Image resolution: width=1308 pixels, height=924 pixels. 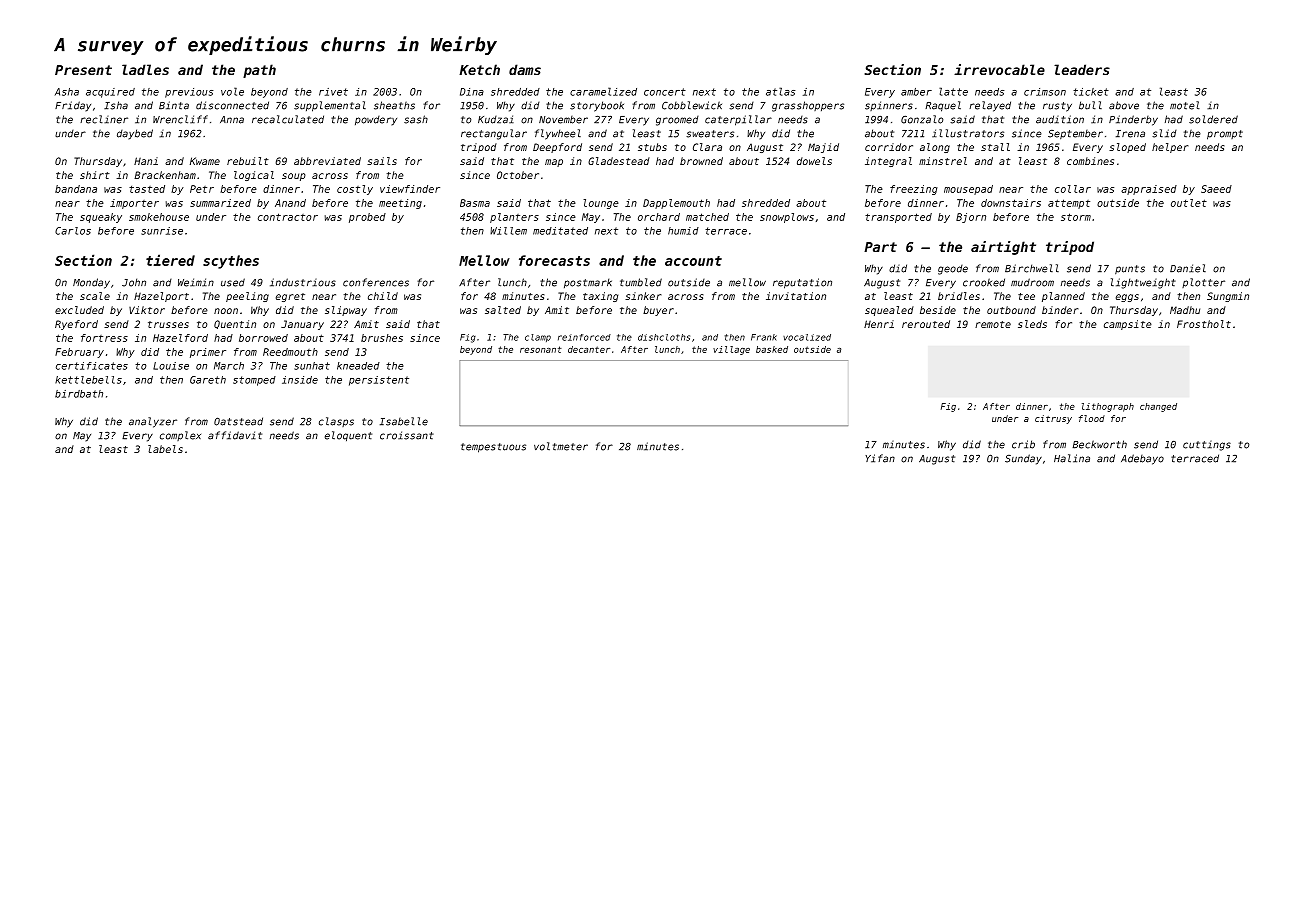 I want to click on cuttings, so click(x=1207, y=446).
